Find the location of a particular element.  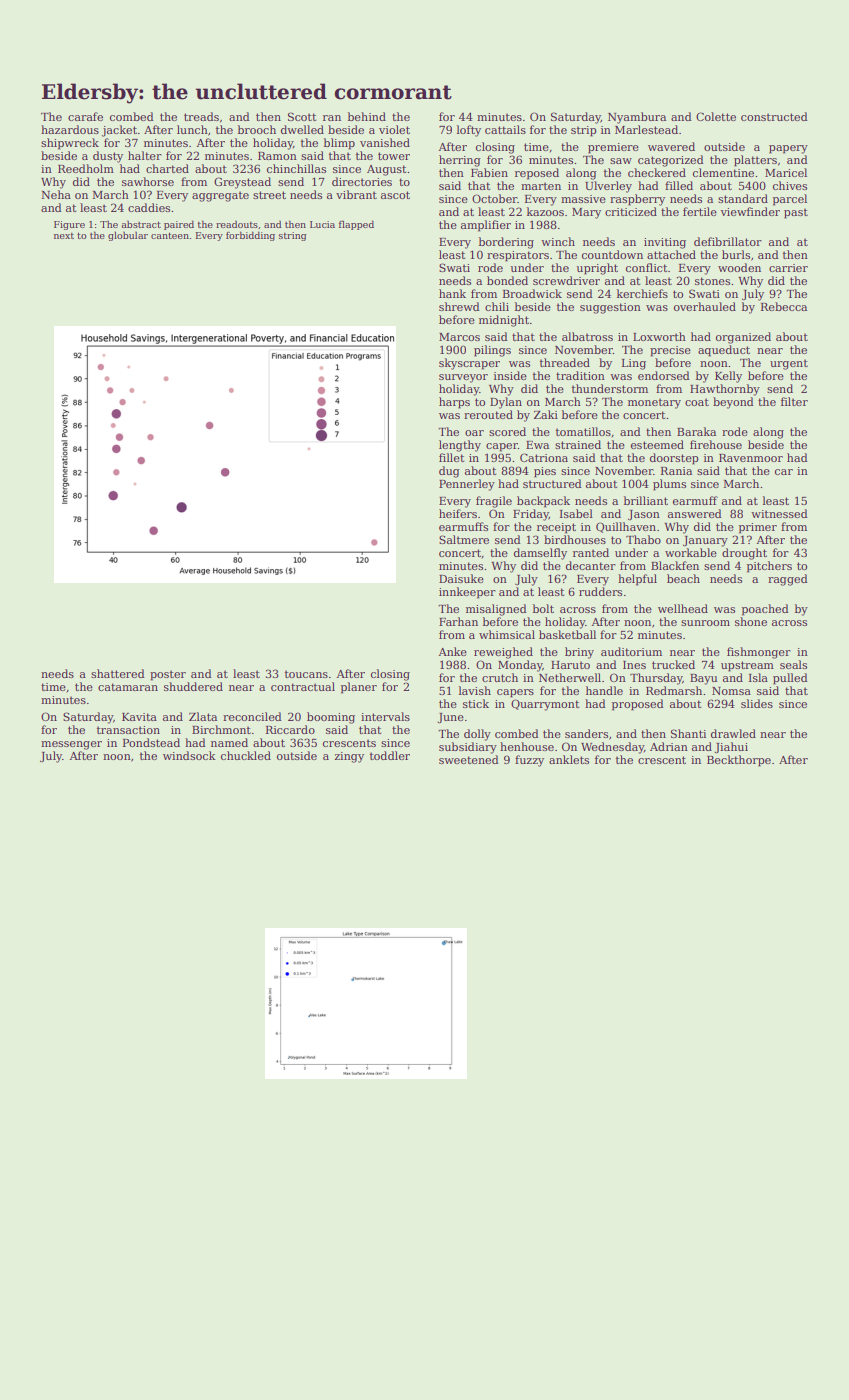

behind is located at coordinates (367, 116).
